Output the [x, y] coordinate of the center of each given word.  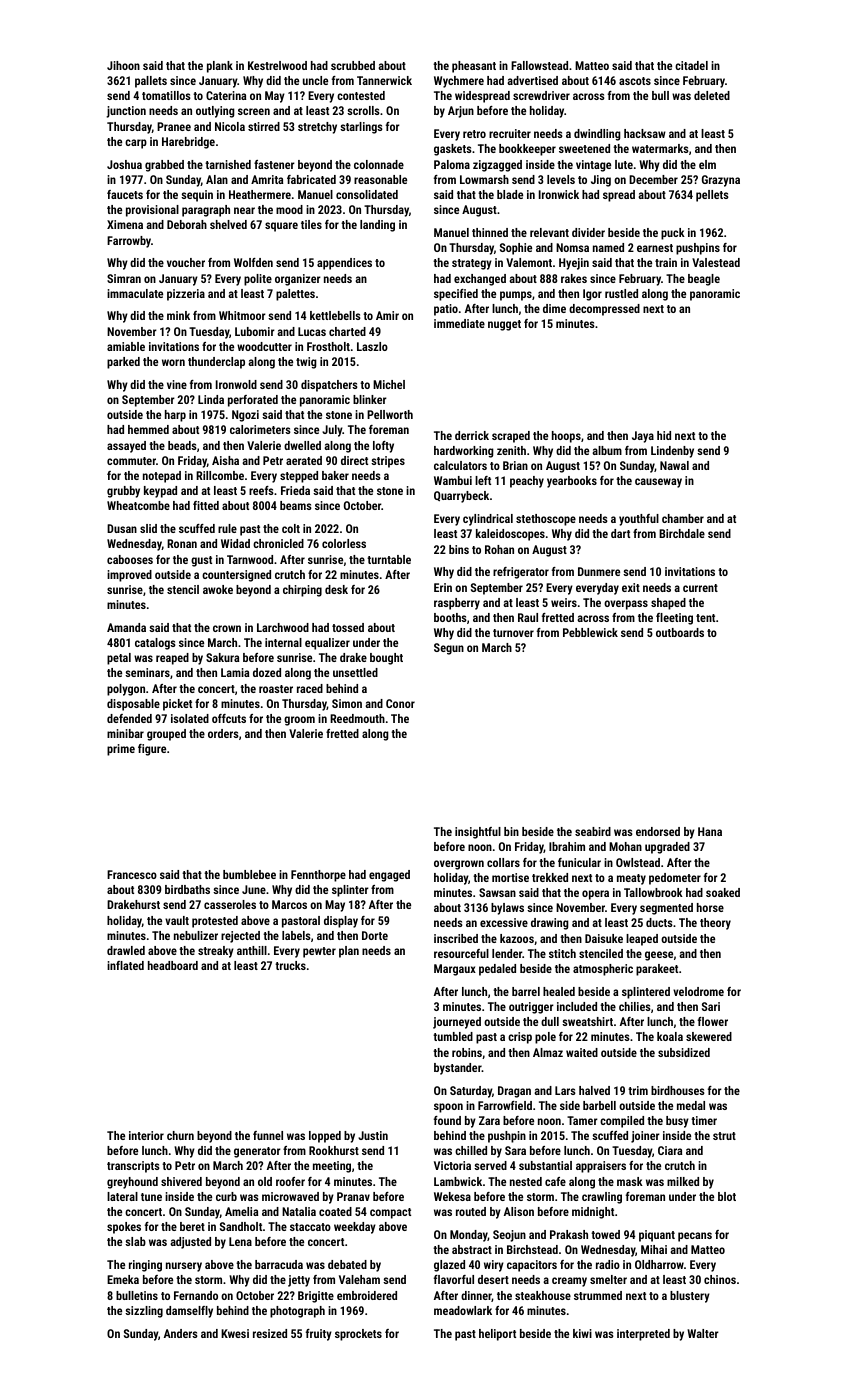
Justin [373, 1135]
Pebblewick [590, 632]
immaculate [135, 293]
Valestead [716, 262]
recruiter [510, 133]
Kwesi [235, 1333]
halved [594, 1090]
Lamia [235, 672]
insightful [478, 833]
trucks [290, 965]
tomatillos [166, 95]
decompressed [604, 310]
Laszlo [372, 346]
